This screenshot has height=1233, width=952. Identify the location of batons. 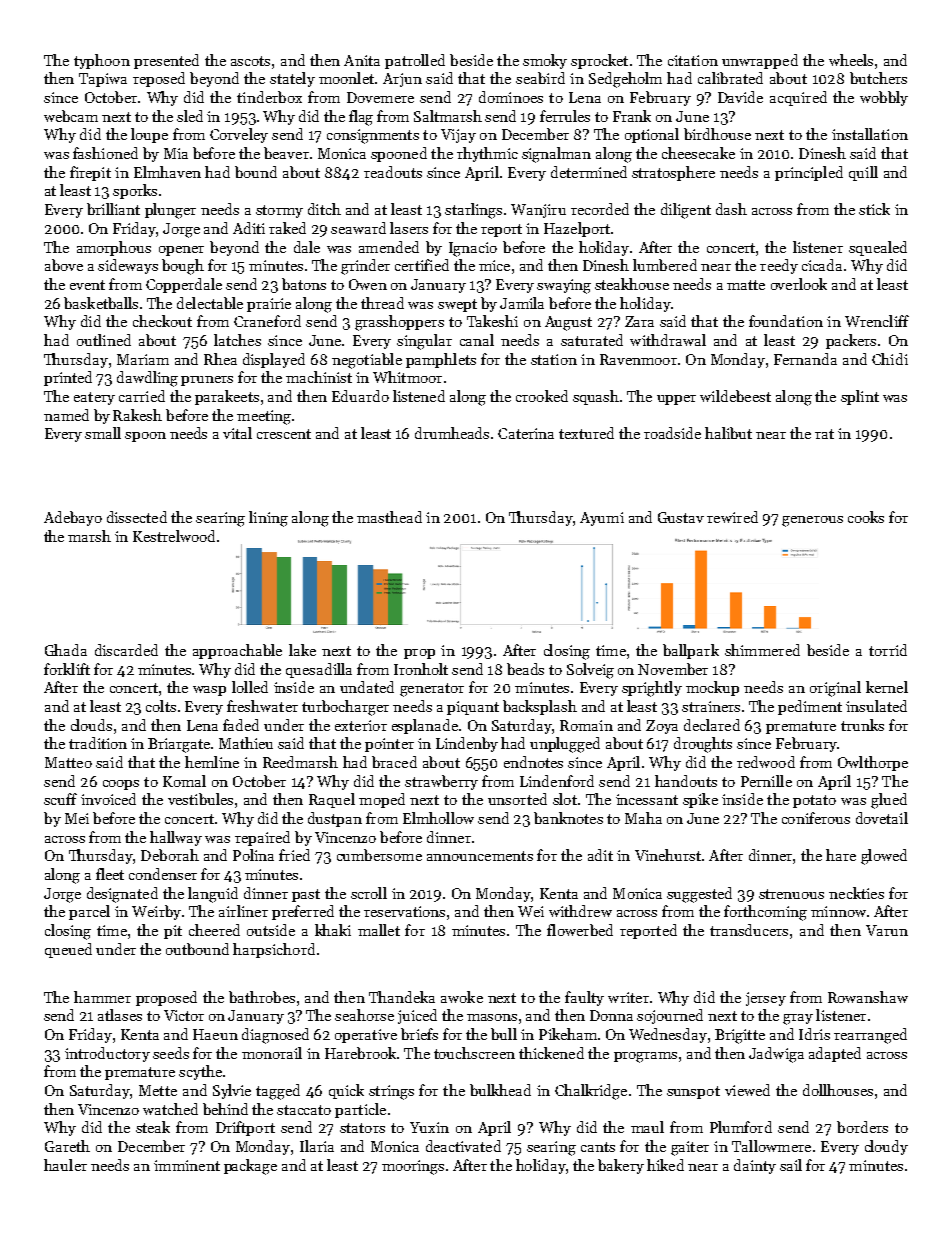
(304, 284).
